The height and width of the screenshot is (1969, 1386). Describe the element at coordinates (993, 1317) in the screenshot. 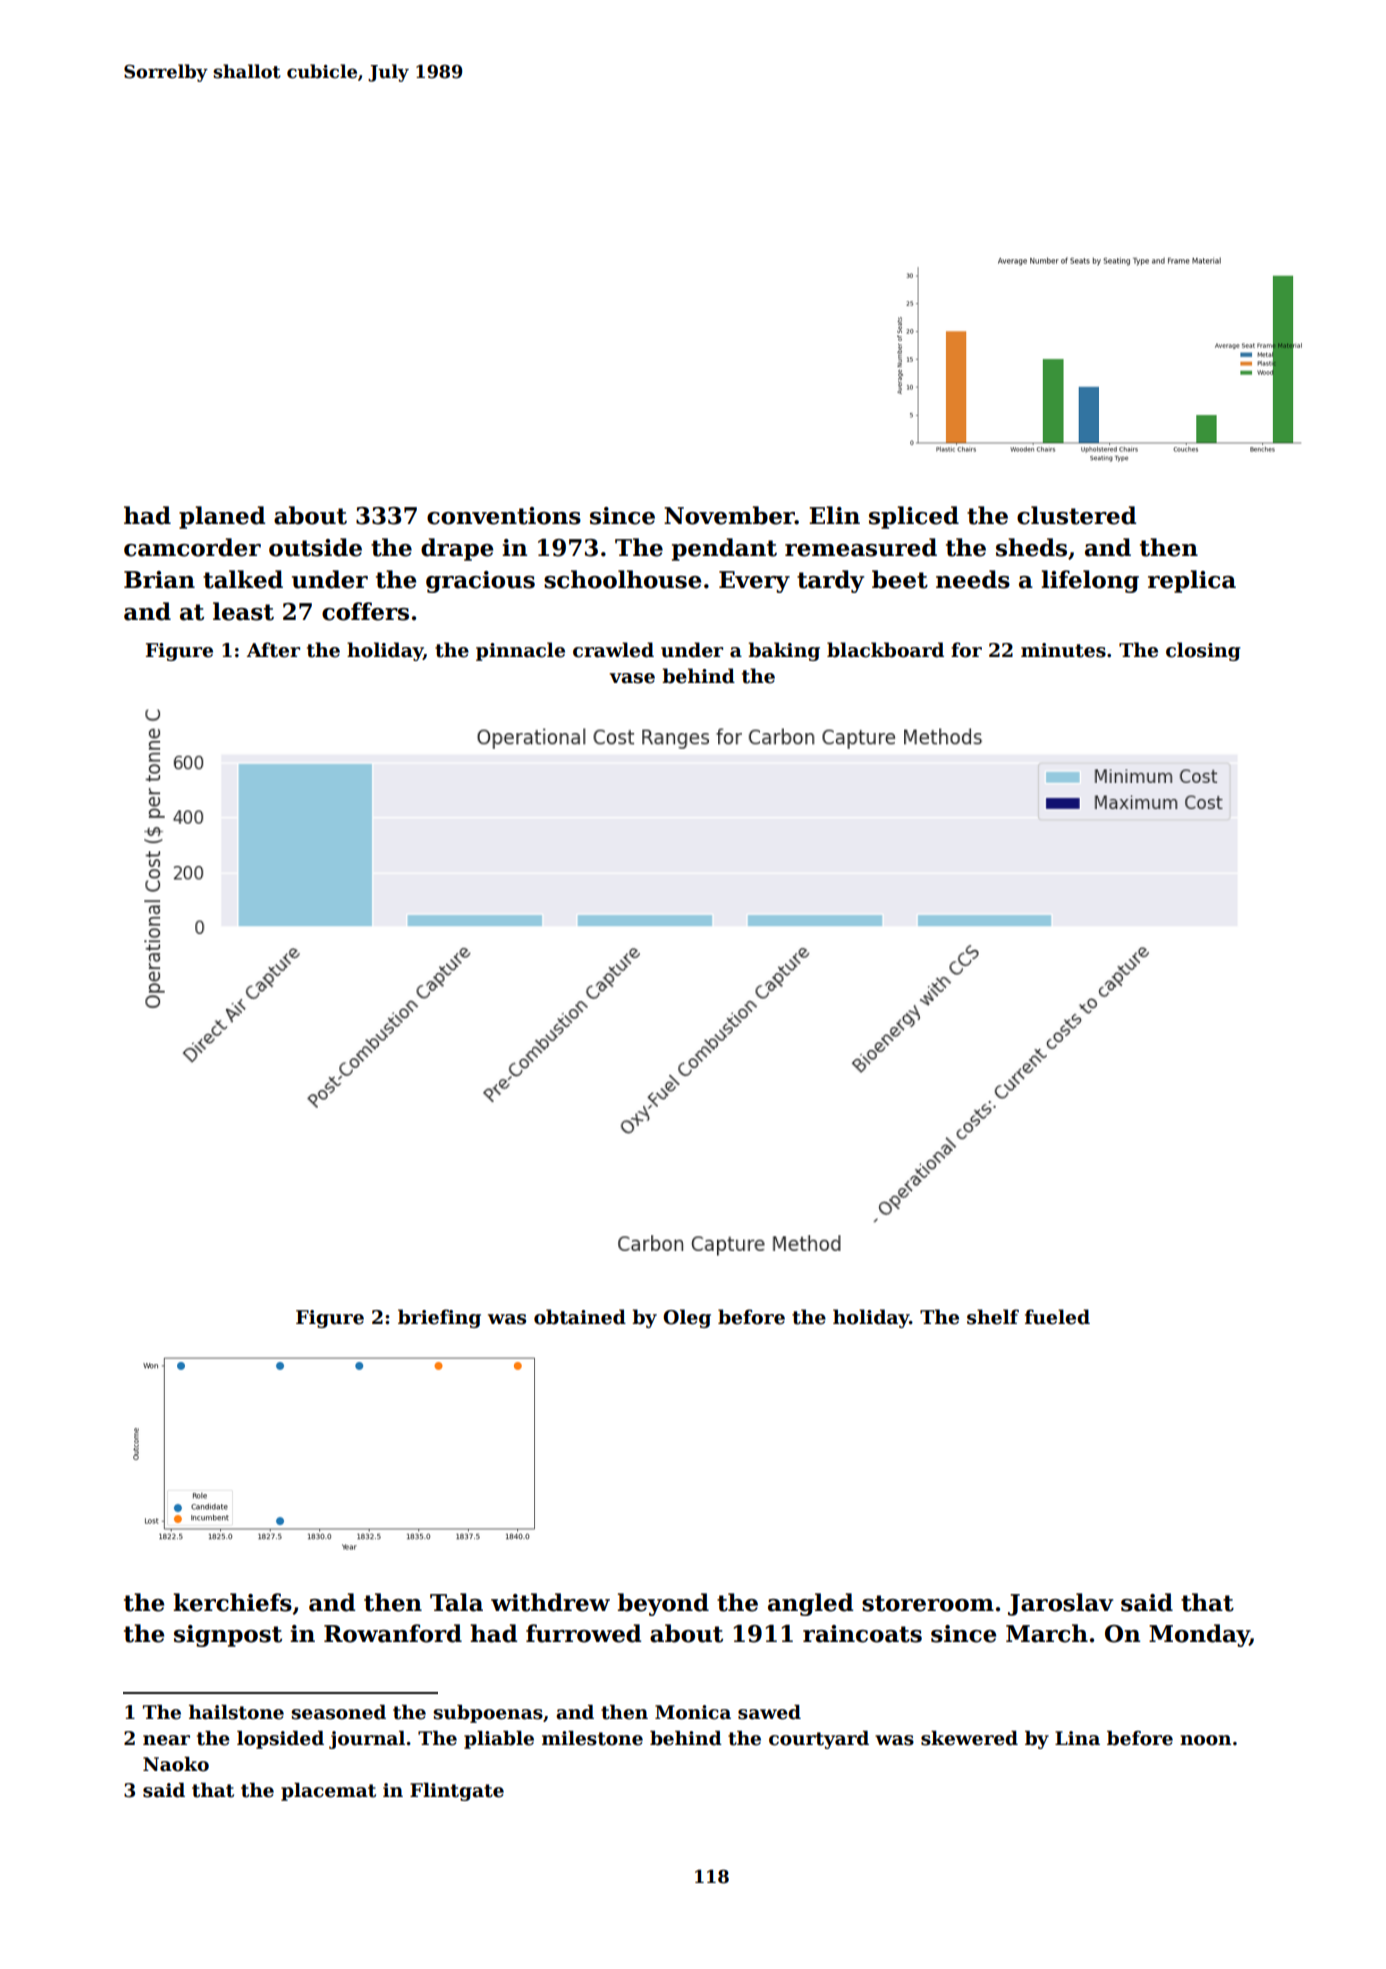

I see `shelf` at that location.
